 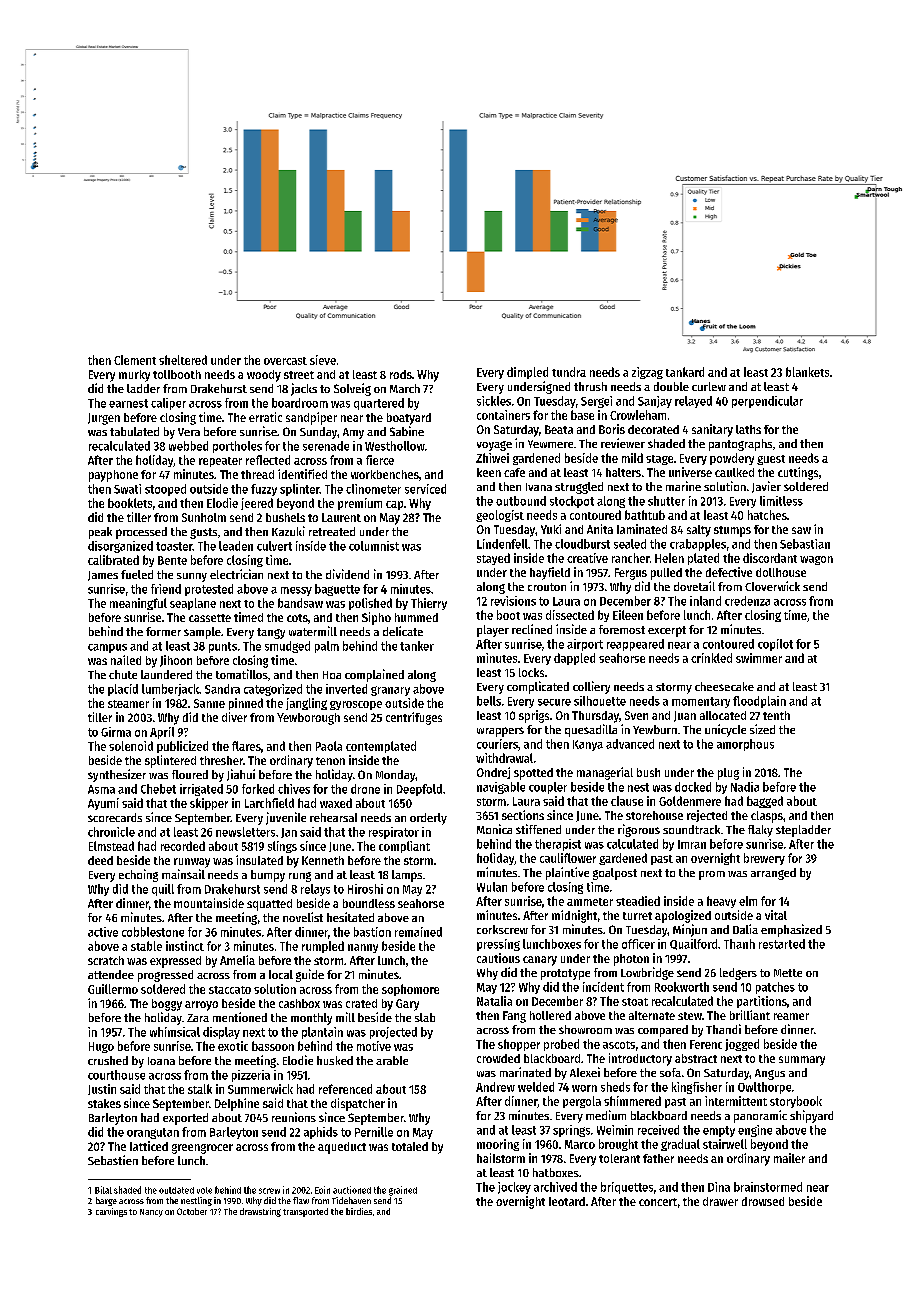 I want to click on sheltered, so click(x=183, y=360).
